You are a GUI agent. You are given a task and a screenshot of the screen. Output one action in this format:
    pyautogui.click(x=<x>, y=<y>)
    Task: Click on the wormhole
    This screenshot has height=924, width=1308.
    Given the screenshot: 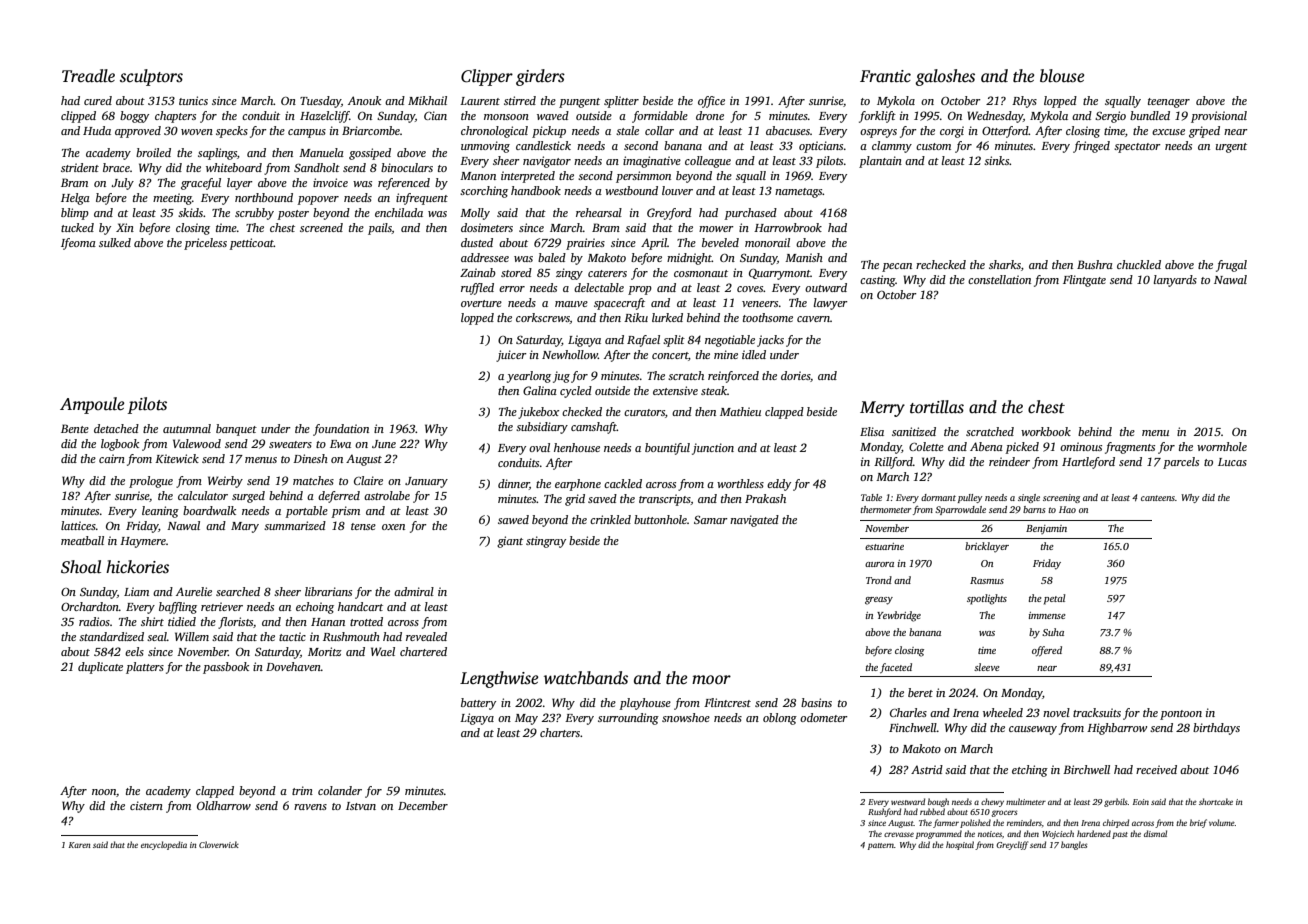 What is the action you would take?
    pyautogui.click(x=1222, y=446)
